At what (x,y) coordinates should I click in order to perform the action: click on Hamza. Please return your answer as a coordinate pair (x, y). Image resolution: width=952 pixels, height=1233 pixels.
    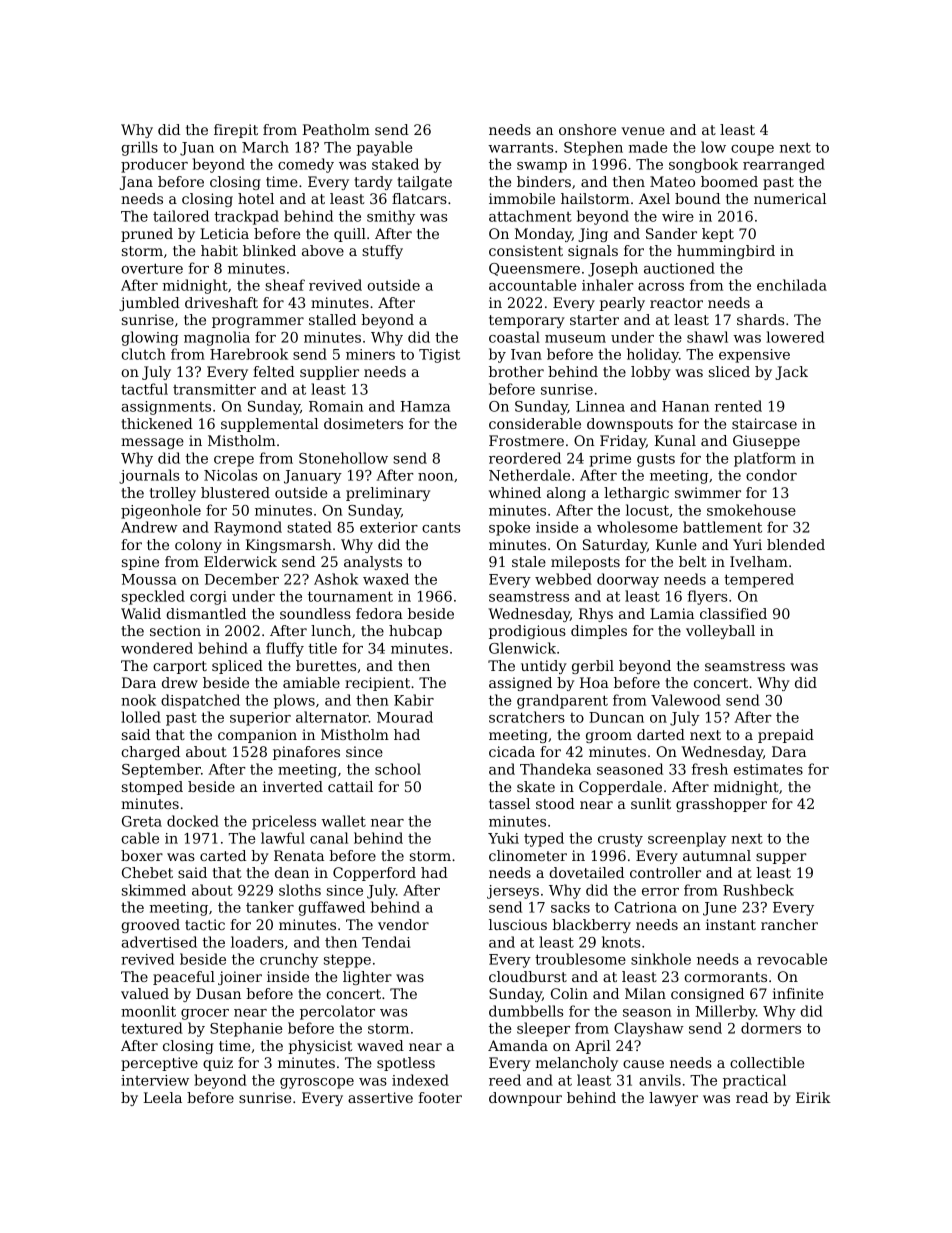
    Looking at the image, I should click on (425, 406).
